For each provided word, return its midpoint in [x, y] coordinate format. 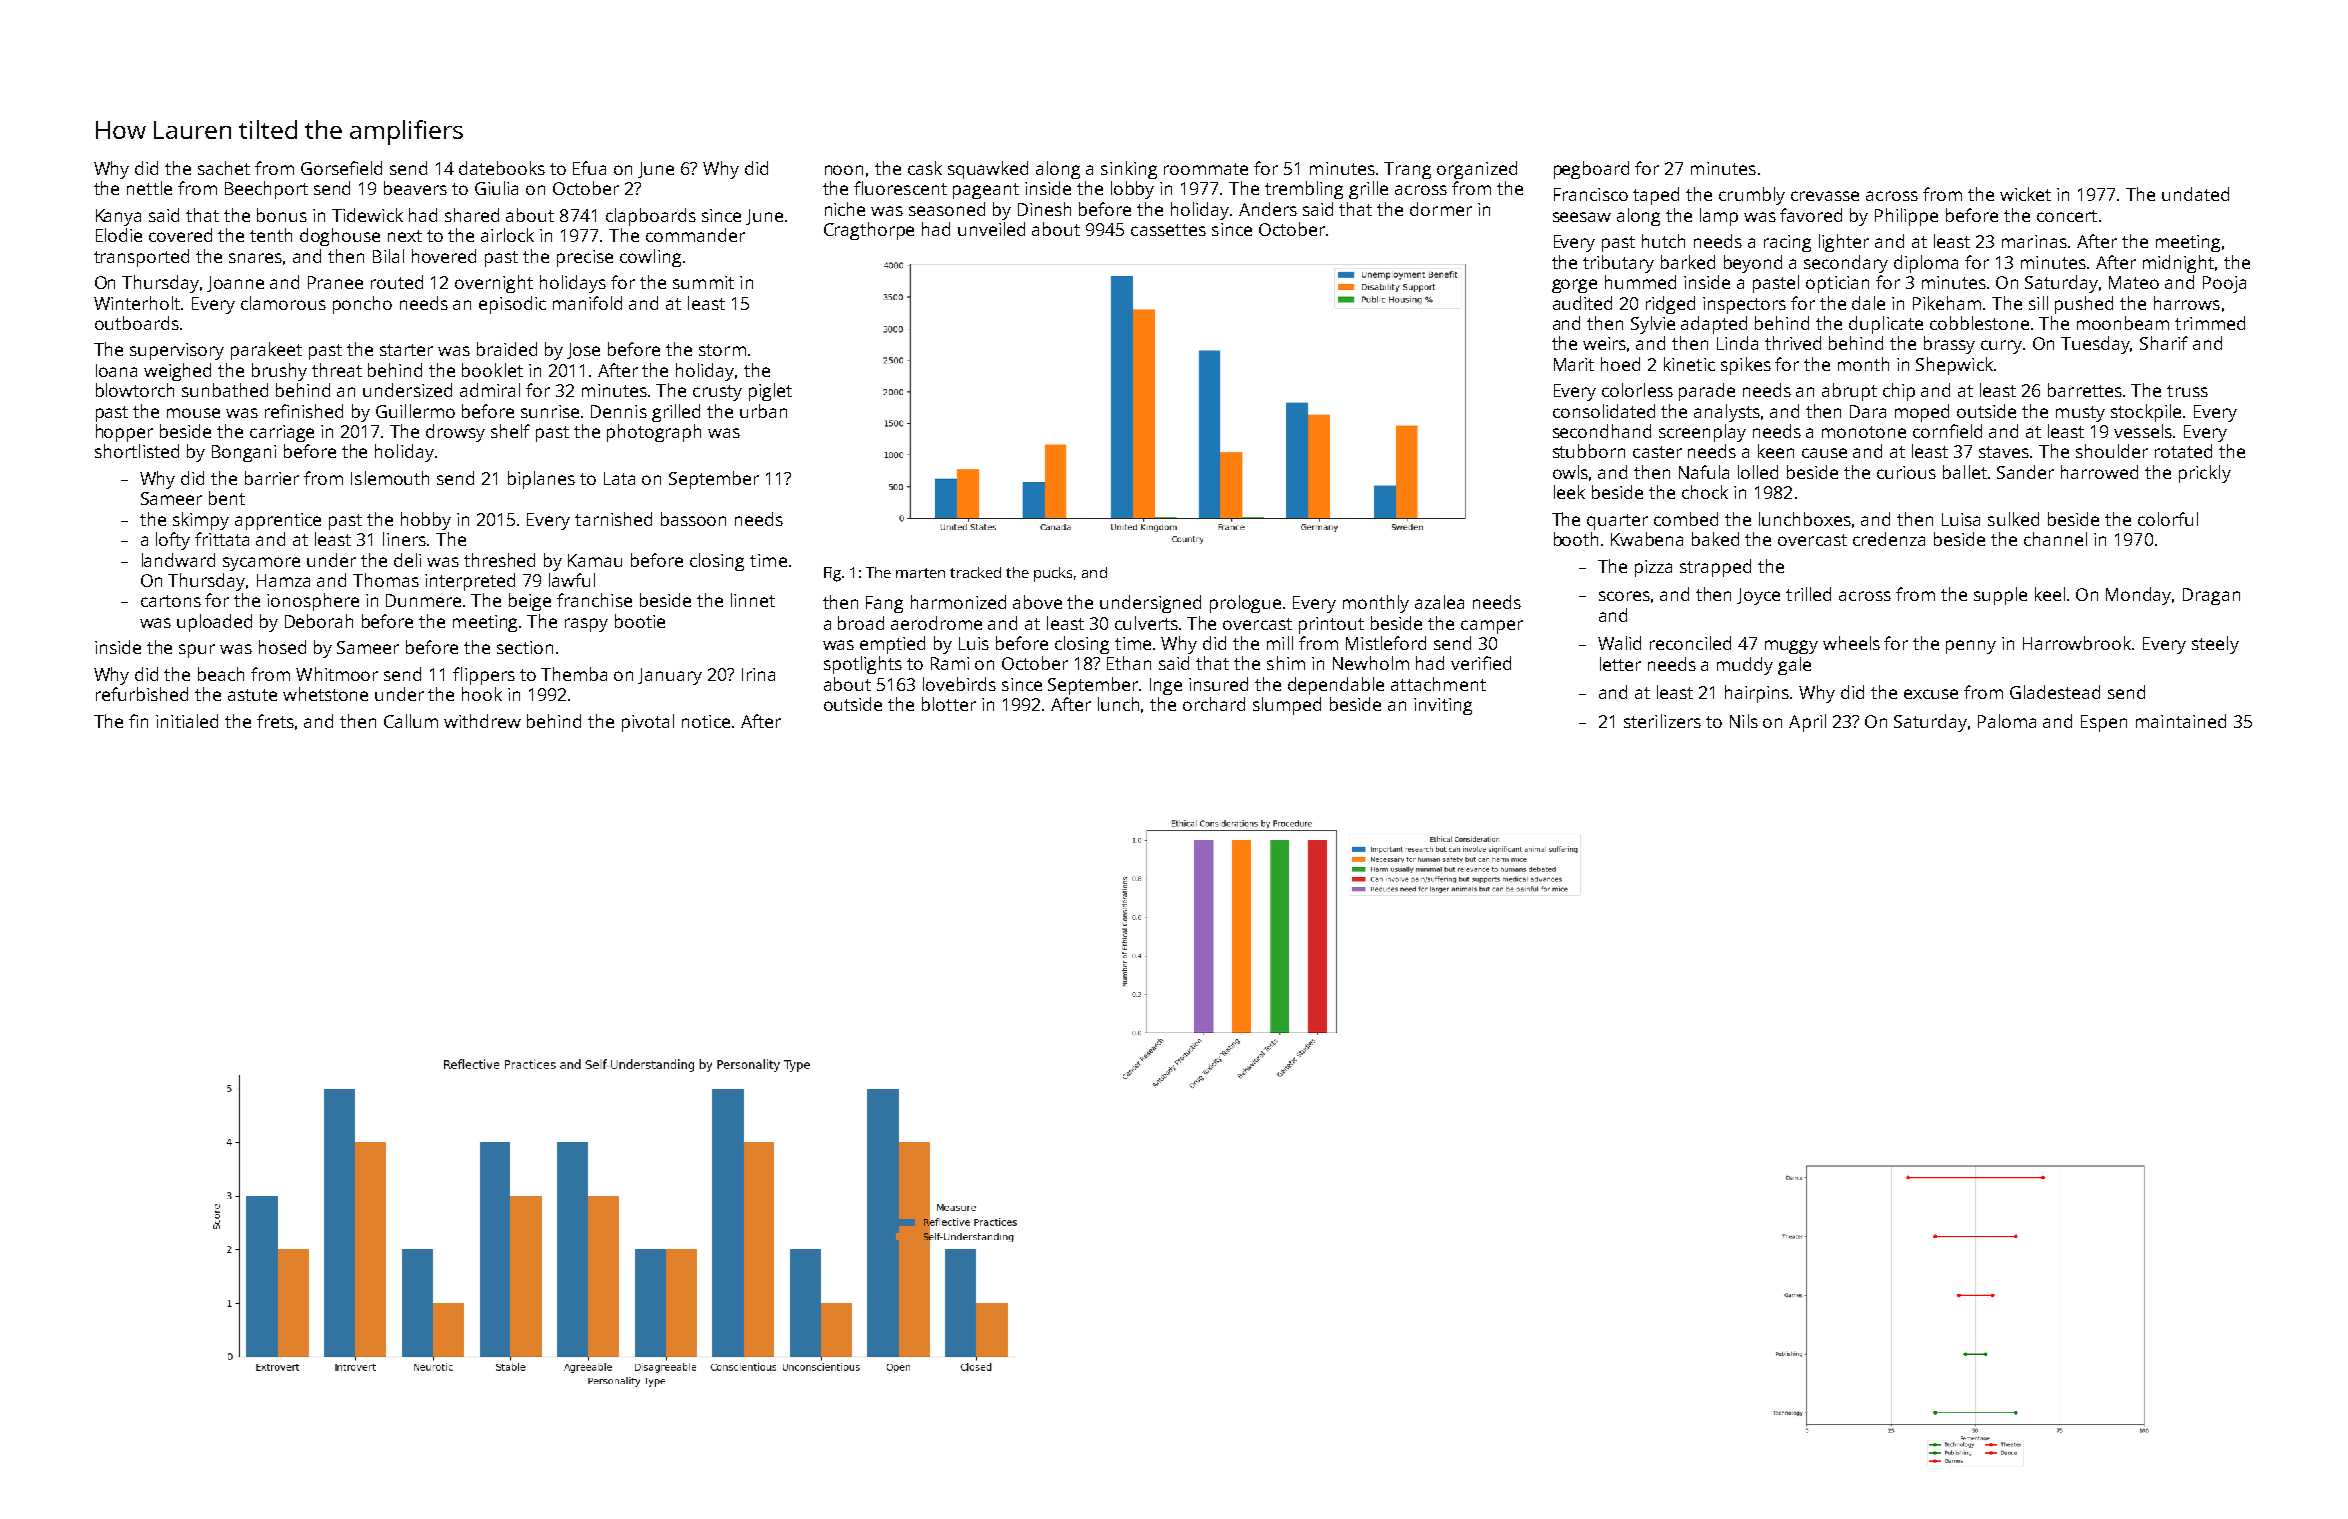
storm [722, 350]
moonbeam [2123, 323]
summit [703, 282]
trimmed [2210, 323]
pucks [1053, 574]
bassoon [693, 519]
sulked [2013, 519]
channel [2055, 539]
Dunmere [423, 600]
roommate [1206, 169]
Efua [589, 168]
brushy [279, 372]
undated [2195, 194]
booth [1576, 539]
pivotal [648, 723]
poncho [362, 305]
